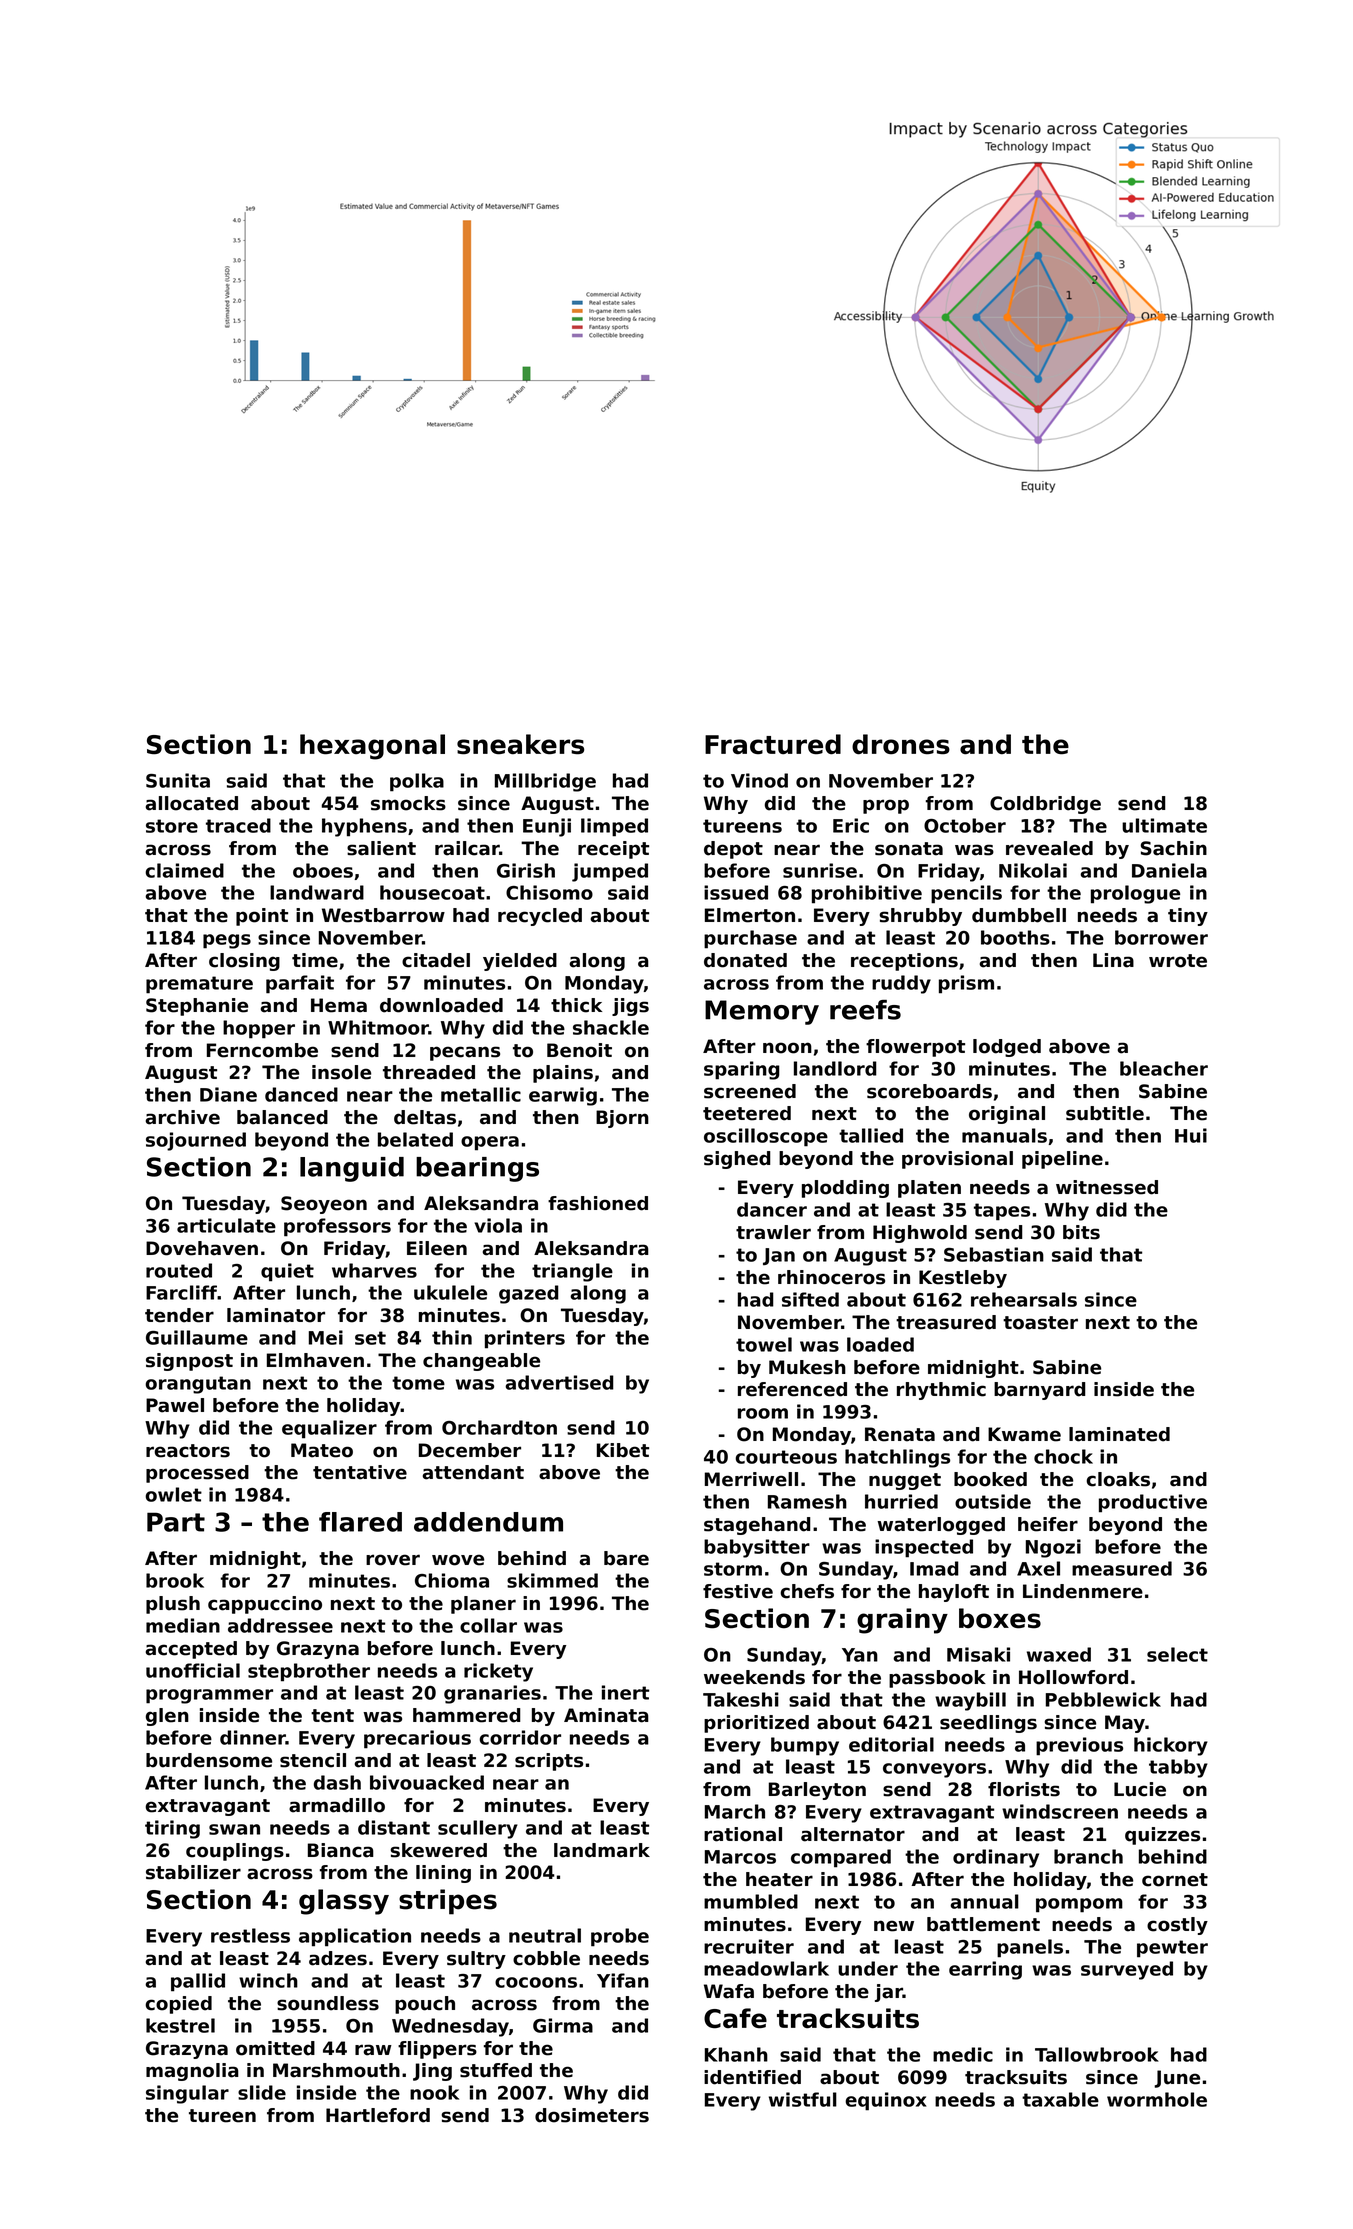 The width and height of the screenshot is (1353, 2229). Describe the element at coordinates (729, 1991) in the screenshot. I see `Wafa` at that location.
